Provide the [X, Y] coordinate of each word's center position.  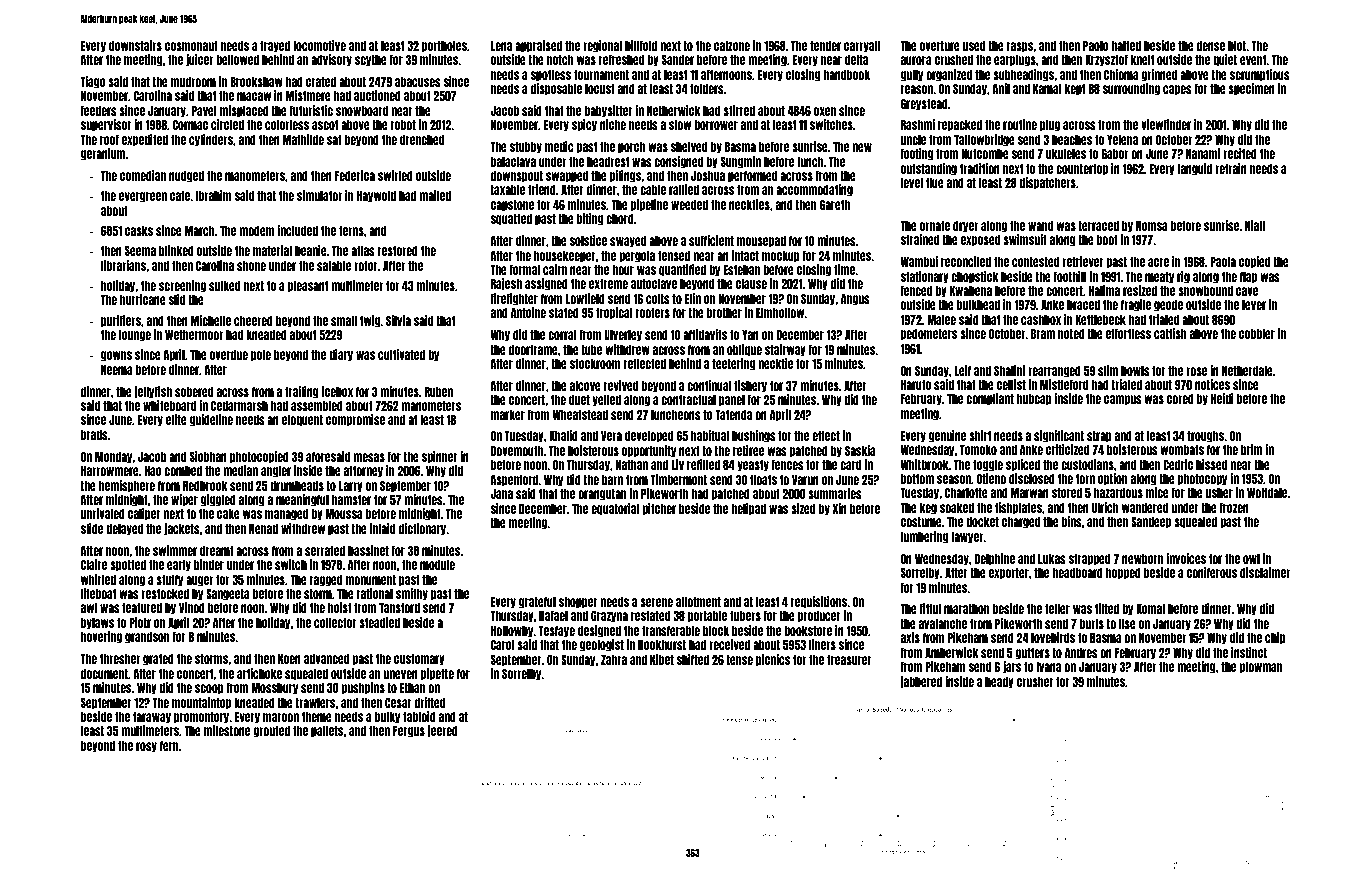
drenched [422, 140]
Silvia [398, 320]
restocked [165, 594]
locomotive [319, 45]
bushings [754, 436]
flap [1248, 278]
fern [169, 746]
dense [1211, 46]
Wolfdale [1267, 493]
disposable [556, 89]
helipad [748, 509]
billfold [641, 45]
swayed [628, 242]
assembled [317, 406]
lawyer [967, 538]
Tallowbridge [984, 140]
